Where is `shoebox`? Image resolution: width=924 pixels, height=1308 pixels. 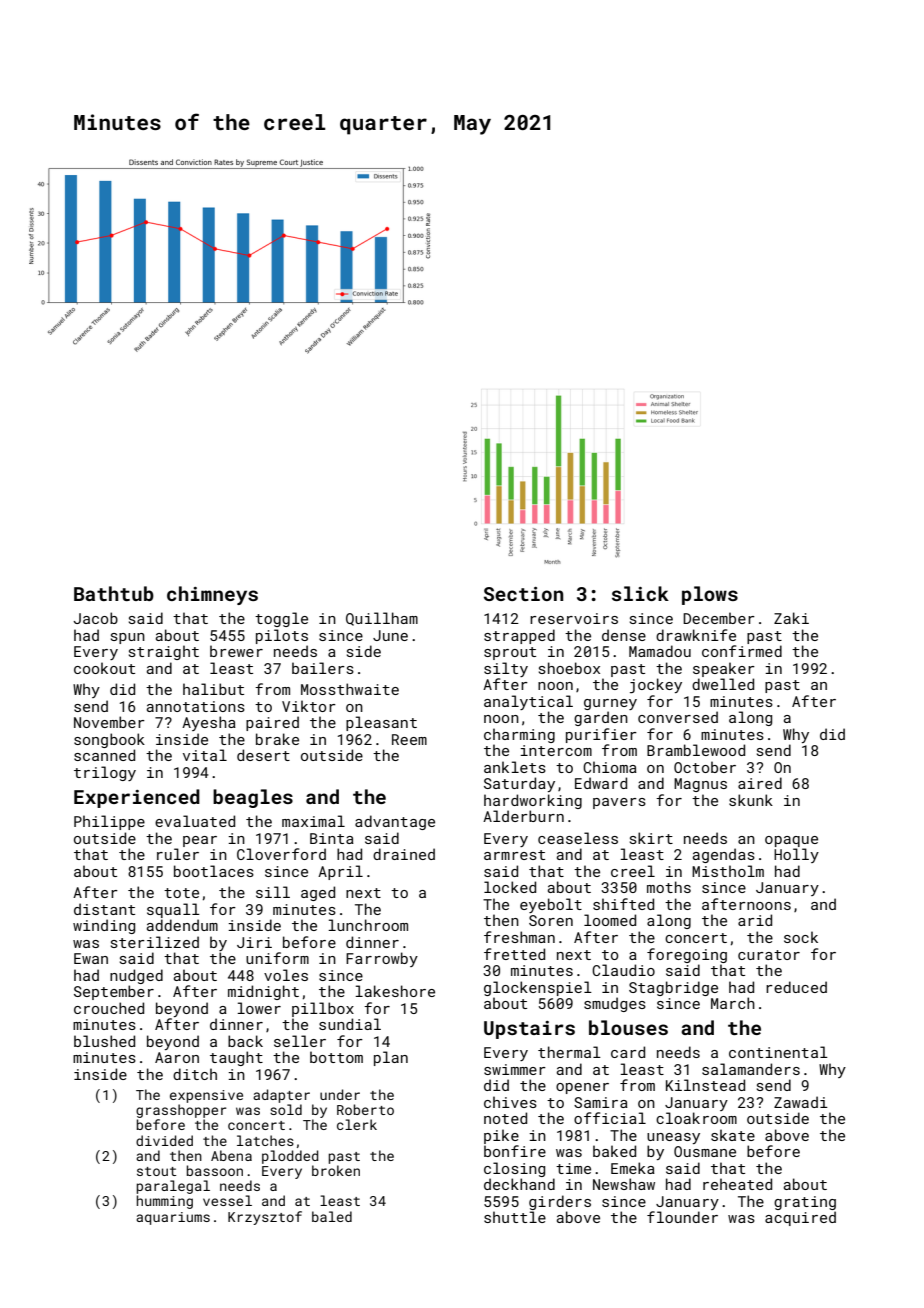 shoebox is located at coordinates (569, 668).
